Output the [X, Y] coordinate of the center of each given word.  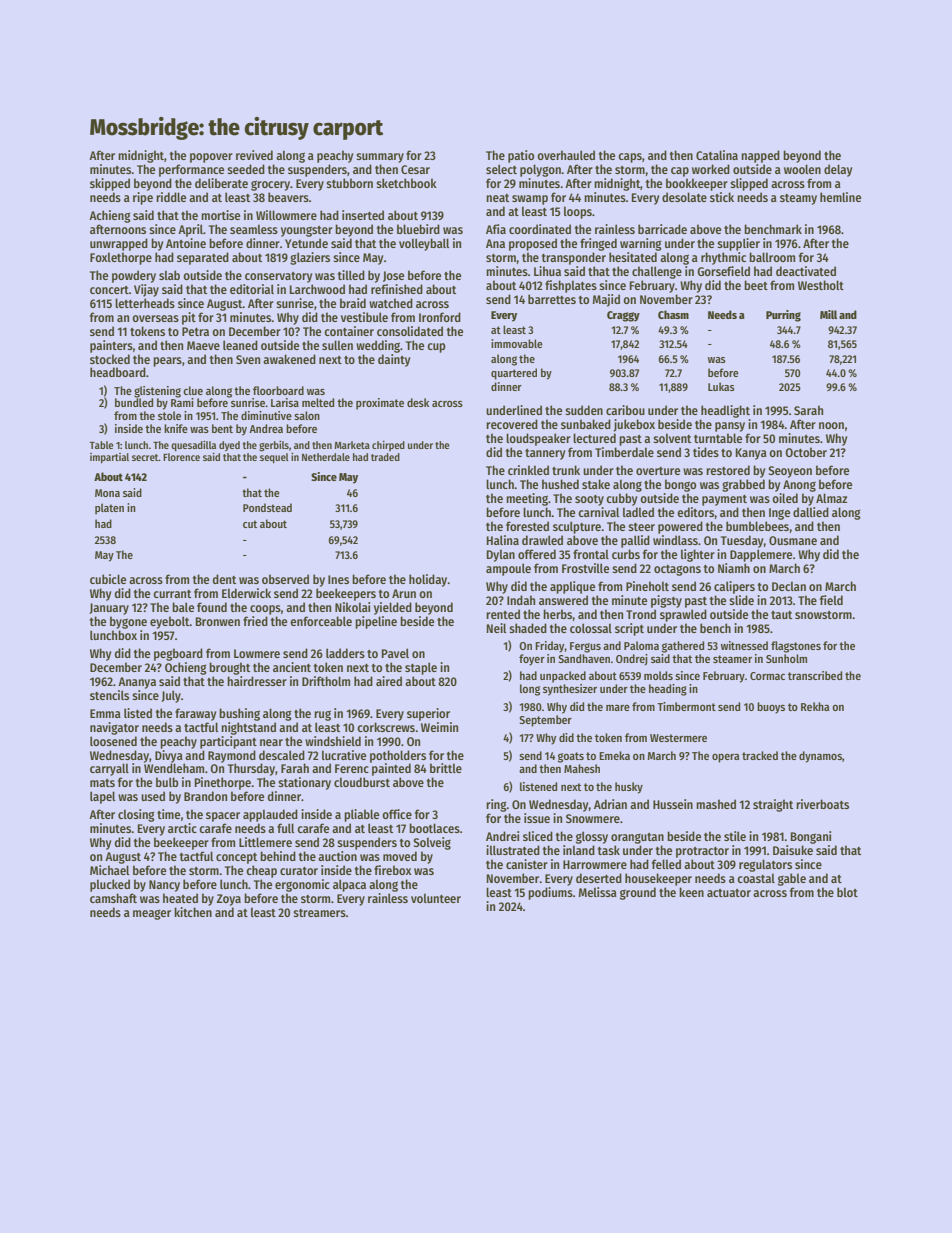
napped [760, 156]
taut [781, 615]
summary [380, 158]
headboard [118, 372]
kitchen [193, 912]
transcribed [815, 675]
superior [428, 714]
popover [211, 158]
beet [756, 285]
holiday [428, 580]
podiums [550, 893]
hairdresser [257, 681]
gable [792, 879]
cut [250, 524]
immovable [517, 343]
